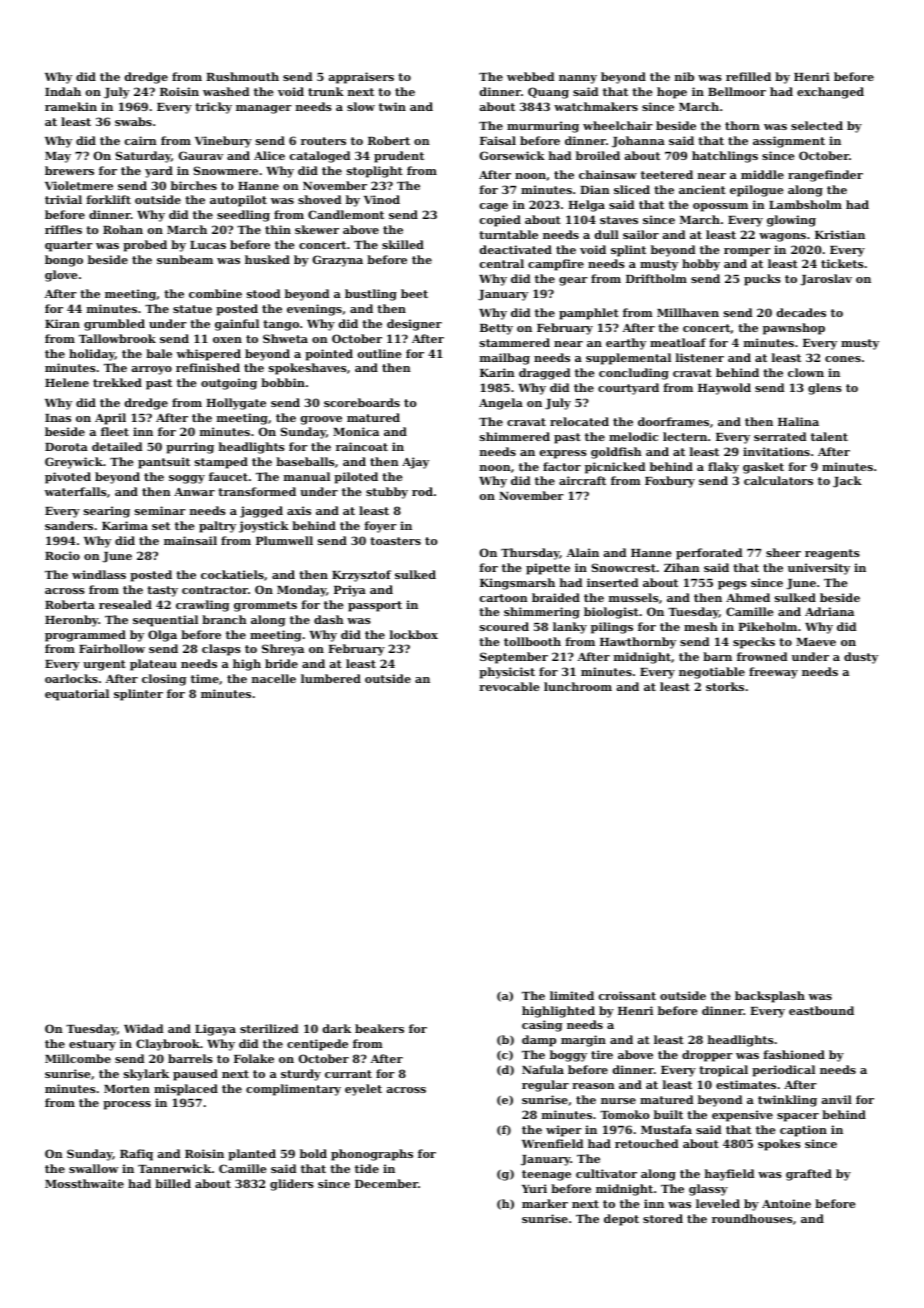 The width and height of the screenshot is (924, 1308). Describe the element at coordinates (861, 658) in the screenshot. I see `dusty` at that location.
